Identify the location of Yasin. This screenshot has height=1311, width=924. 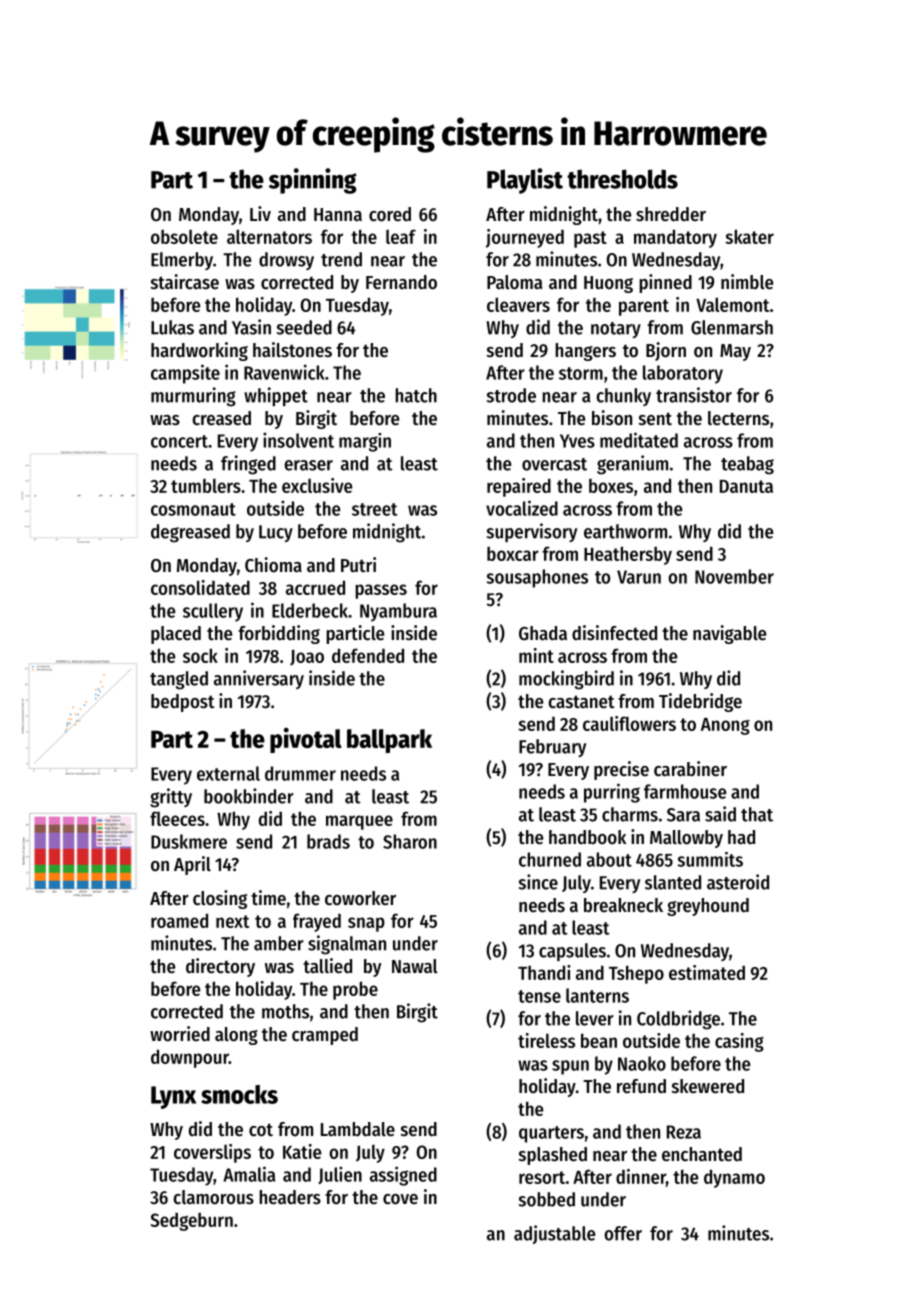
(251, 327).
